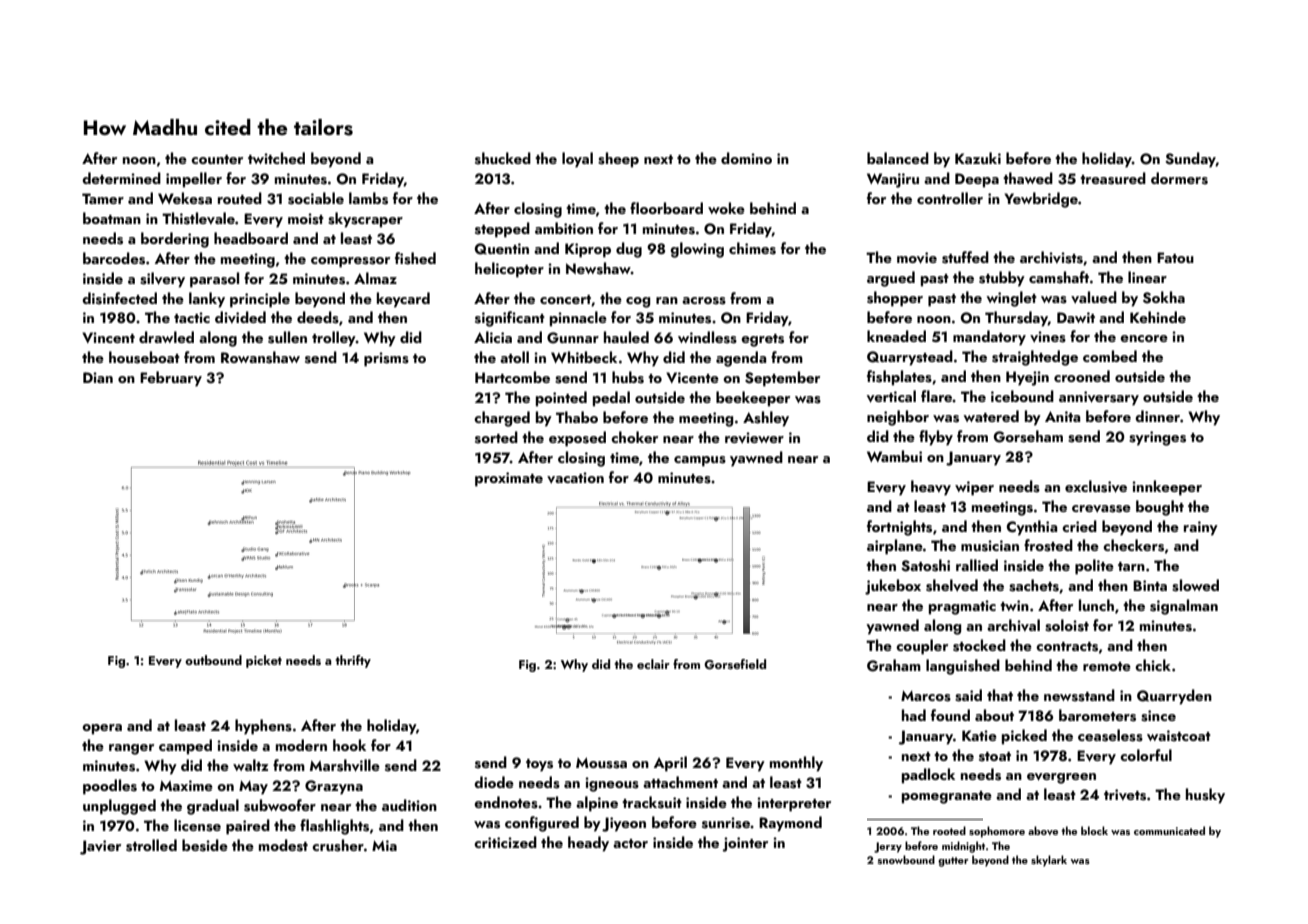 The height and width of the screenshot is (924, 1308). I want to click on vacation, so click(575, 478).
